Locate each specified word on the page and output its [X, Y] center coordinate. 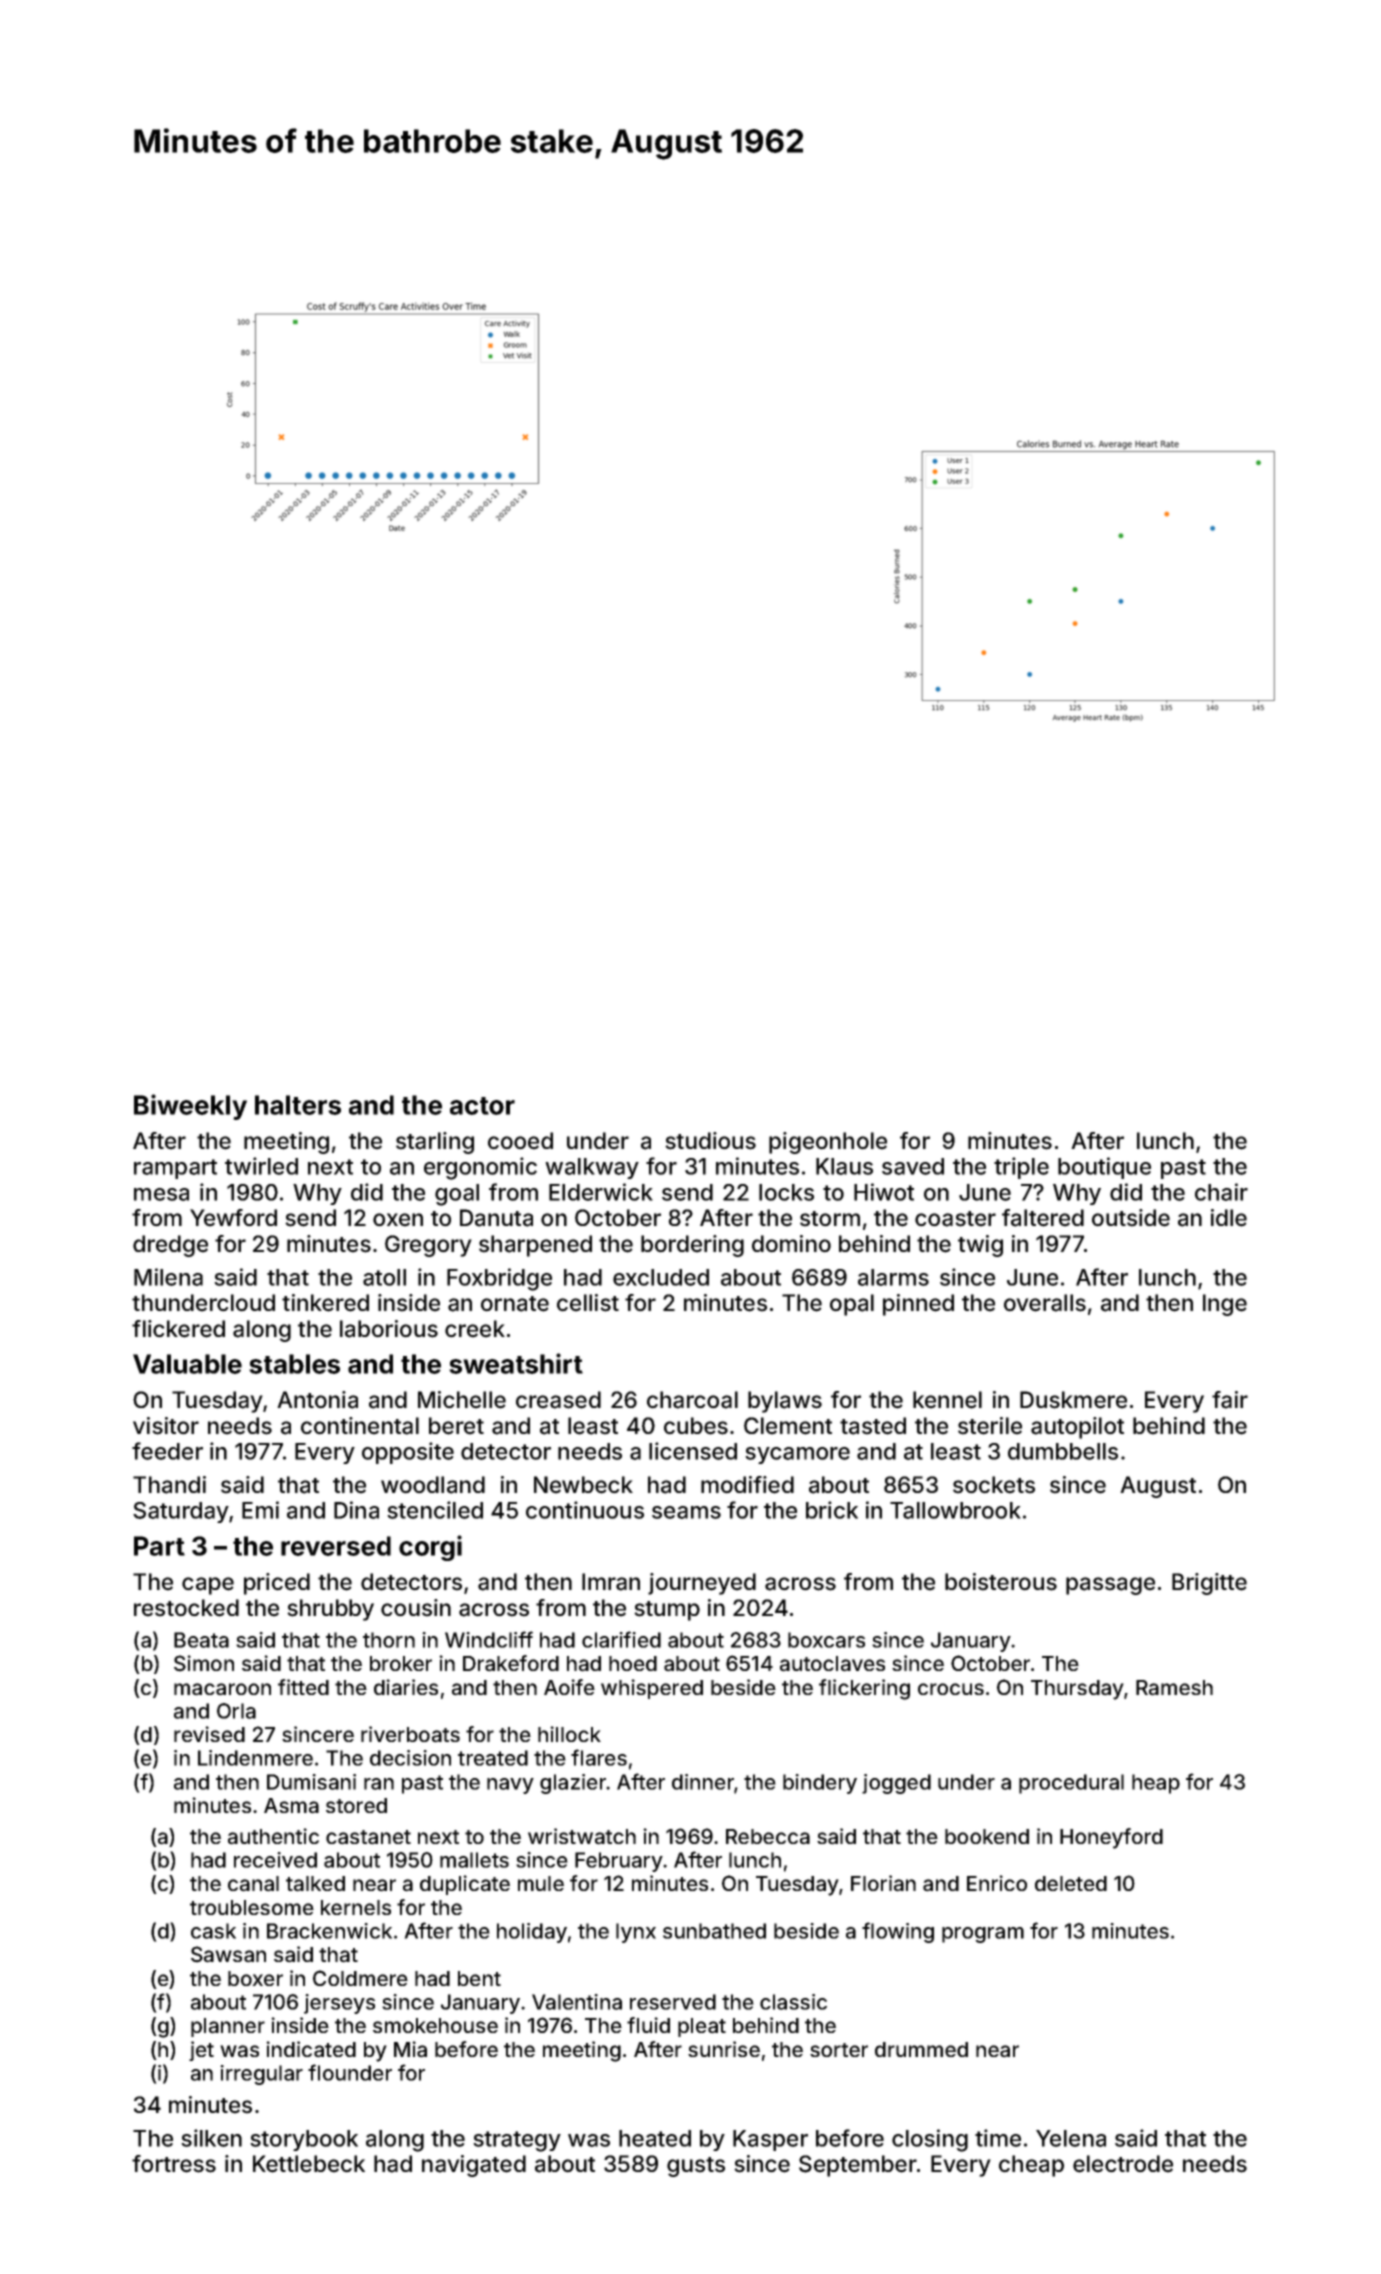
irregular [261, 2075]
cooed [520, 1141]
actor [482, 1106]
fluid [648, 2025]
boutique [1104, 1168]
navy [510, 1786]
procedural [1071, 1784]
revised [209, 1734]
